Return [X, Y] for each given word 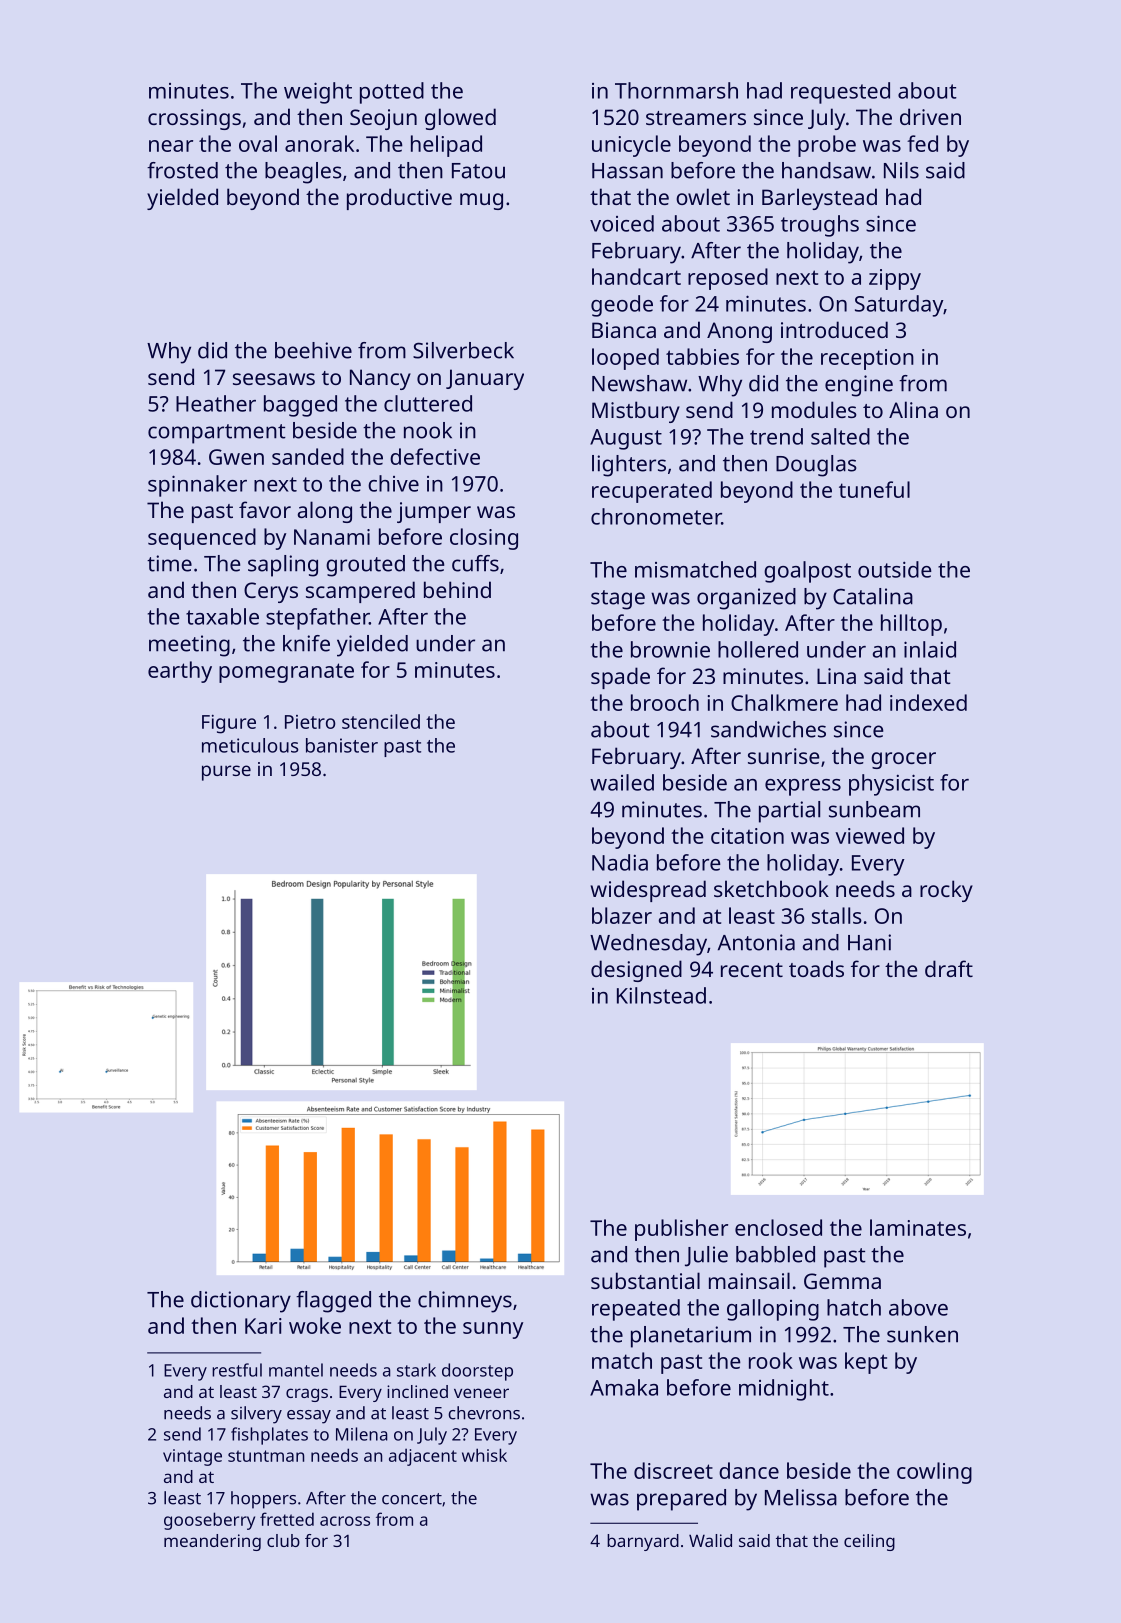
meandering [212, 1542]
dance [749, 1470]
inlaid [930, 649]
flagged [333, 1302]
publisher [681, 1230]
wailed [622, 782]
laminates [918, 1227]
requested [840, 93]
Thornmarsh [676, 90]
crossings [194, 119]
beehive [313, 350]
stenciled [381, 721]
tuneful [874, 489]
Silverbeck [463, 350]
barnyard [643, 1542]
